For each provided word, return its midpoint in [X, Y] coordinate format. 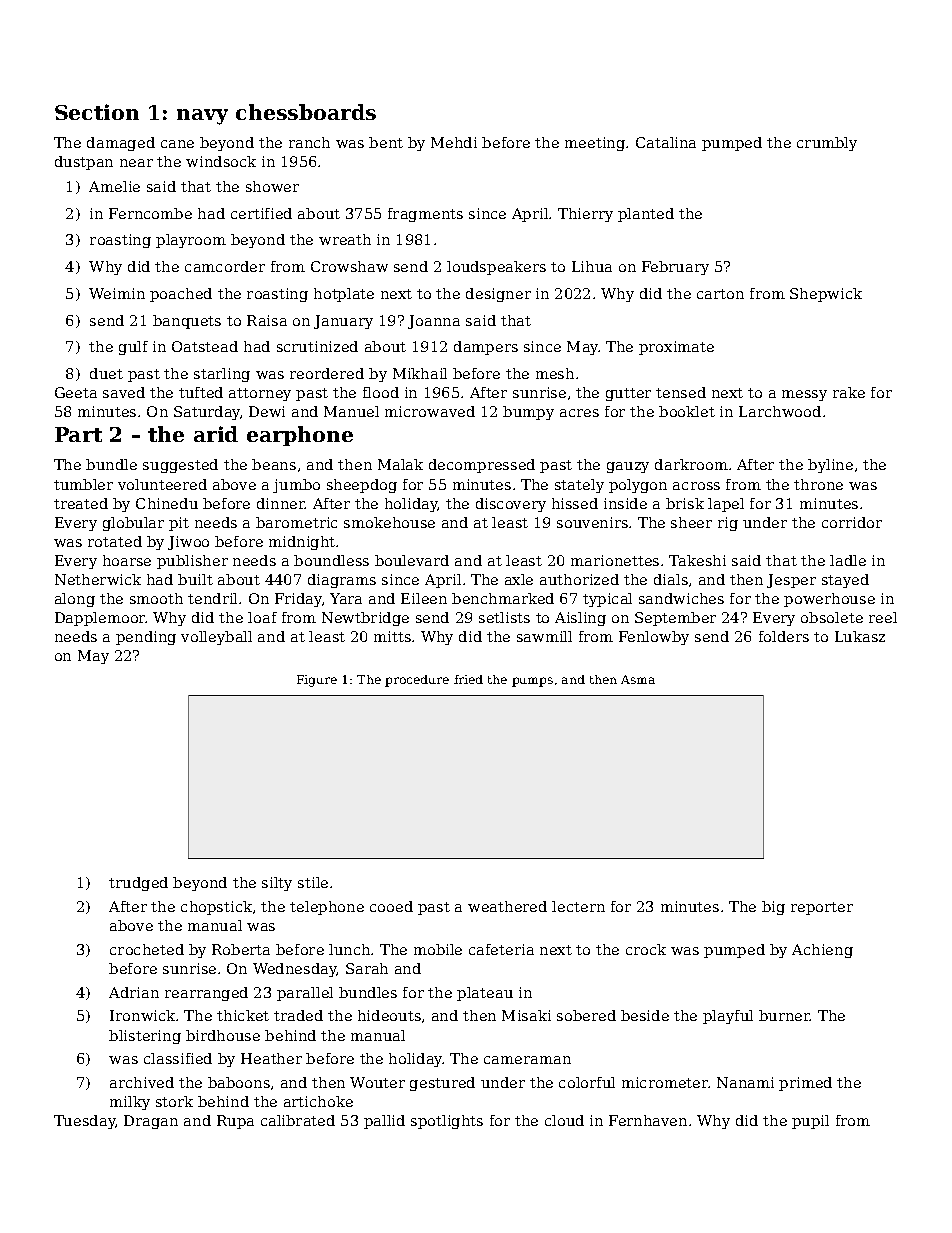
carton [720, 294]
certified [261, 213]
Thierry [585, 215]
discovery [511, 505]
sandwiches [681, 598]
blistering [145, 1037]
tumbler [83, 484]
